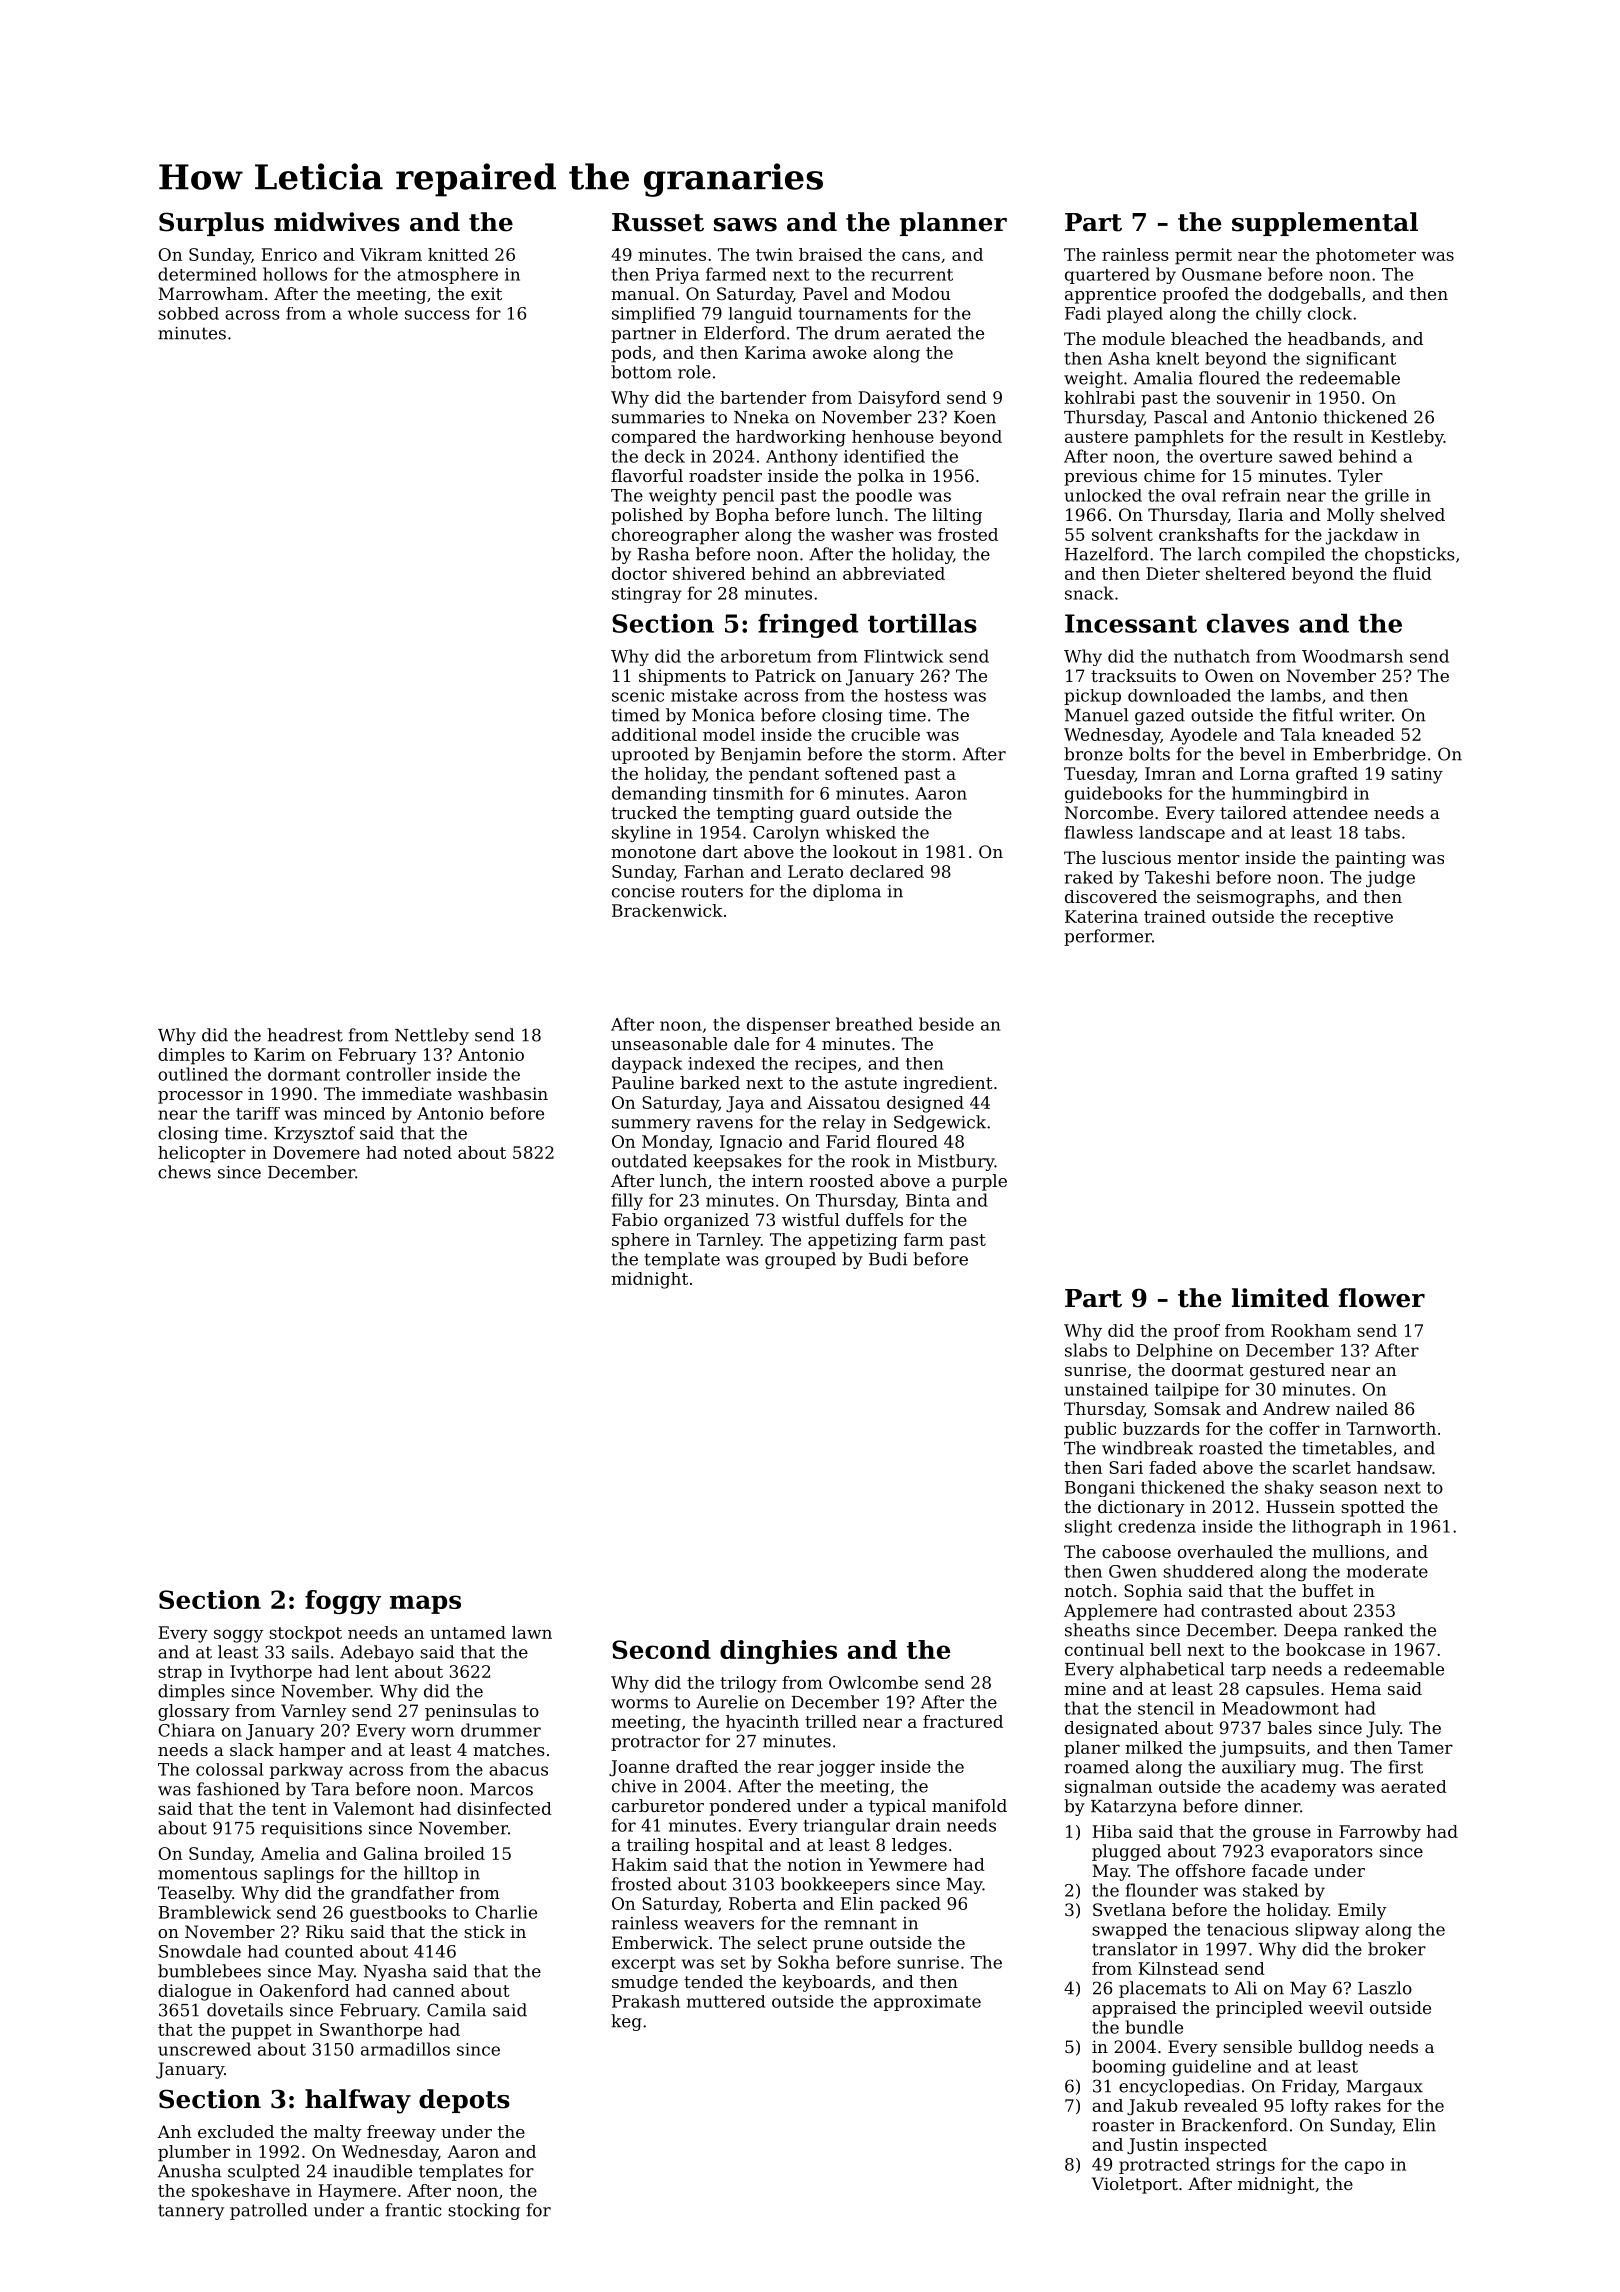 The width and height of the image is (1620, 2292). Describe the element at coordinates (1325, 224) in the image. I see `supplemental` at that location.
